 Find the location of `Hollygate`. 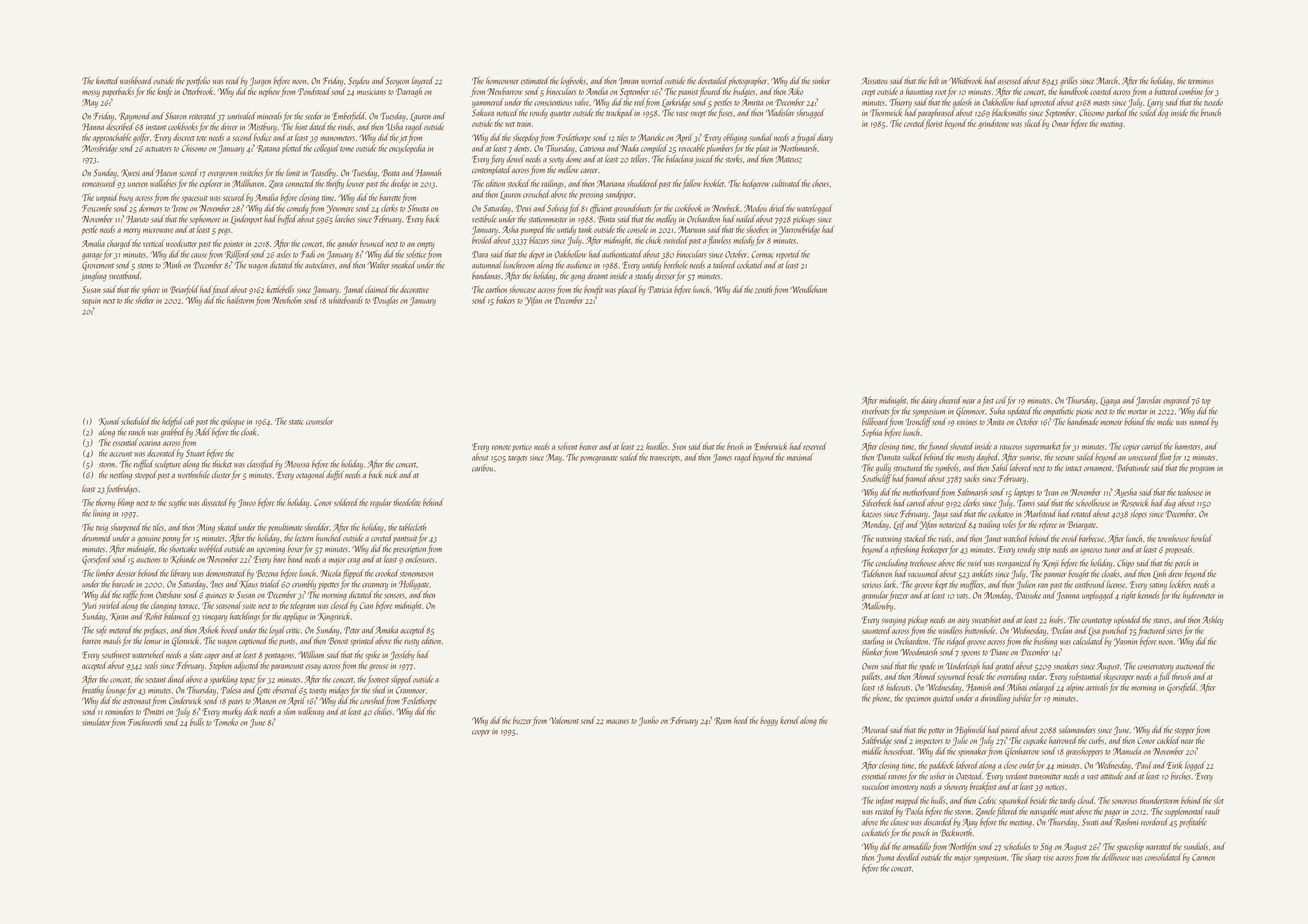

Hollygate is located at coordinates (414, 585).
